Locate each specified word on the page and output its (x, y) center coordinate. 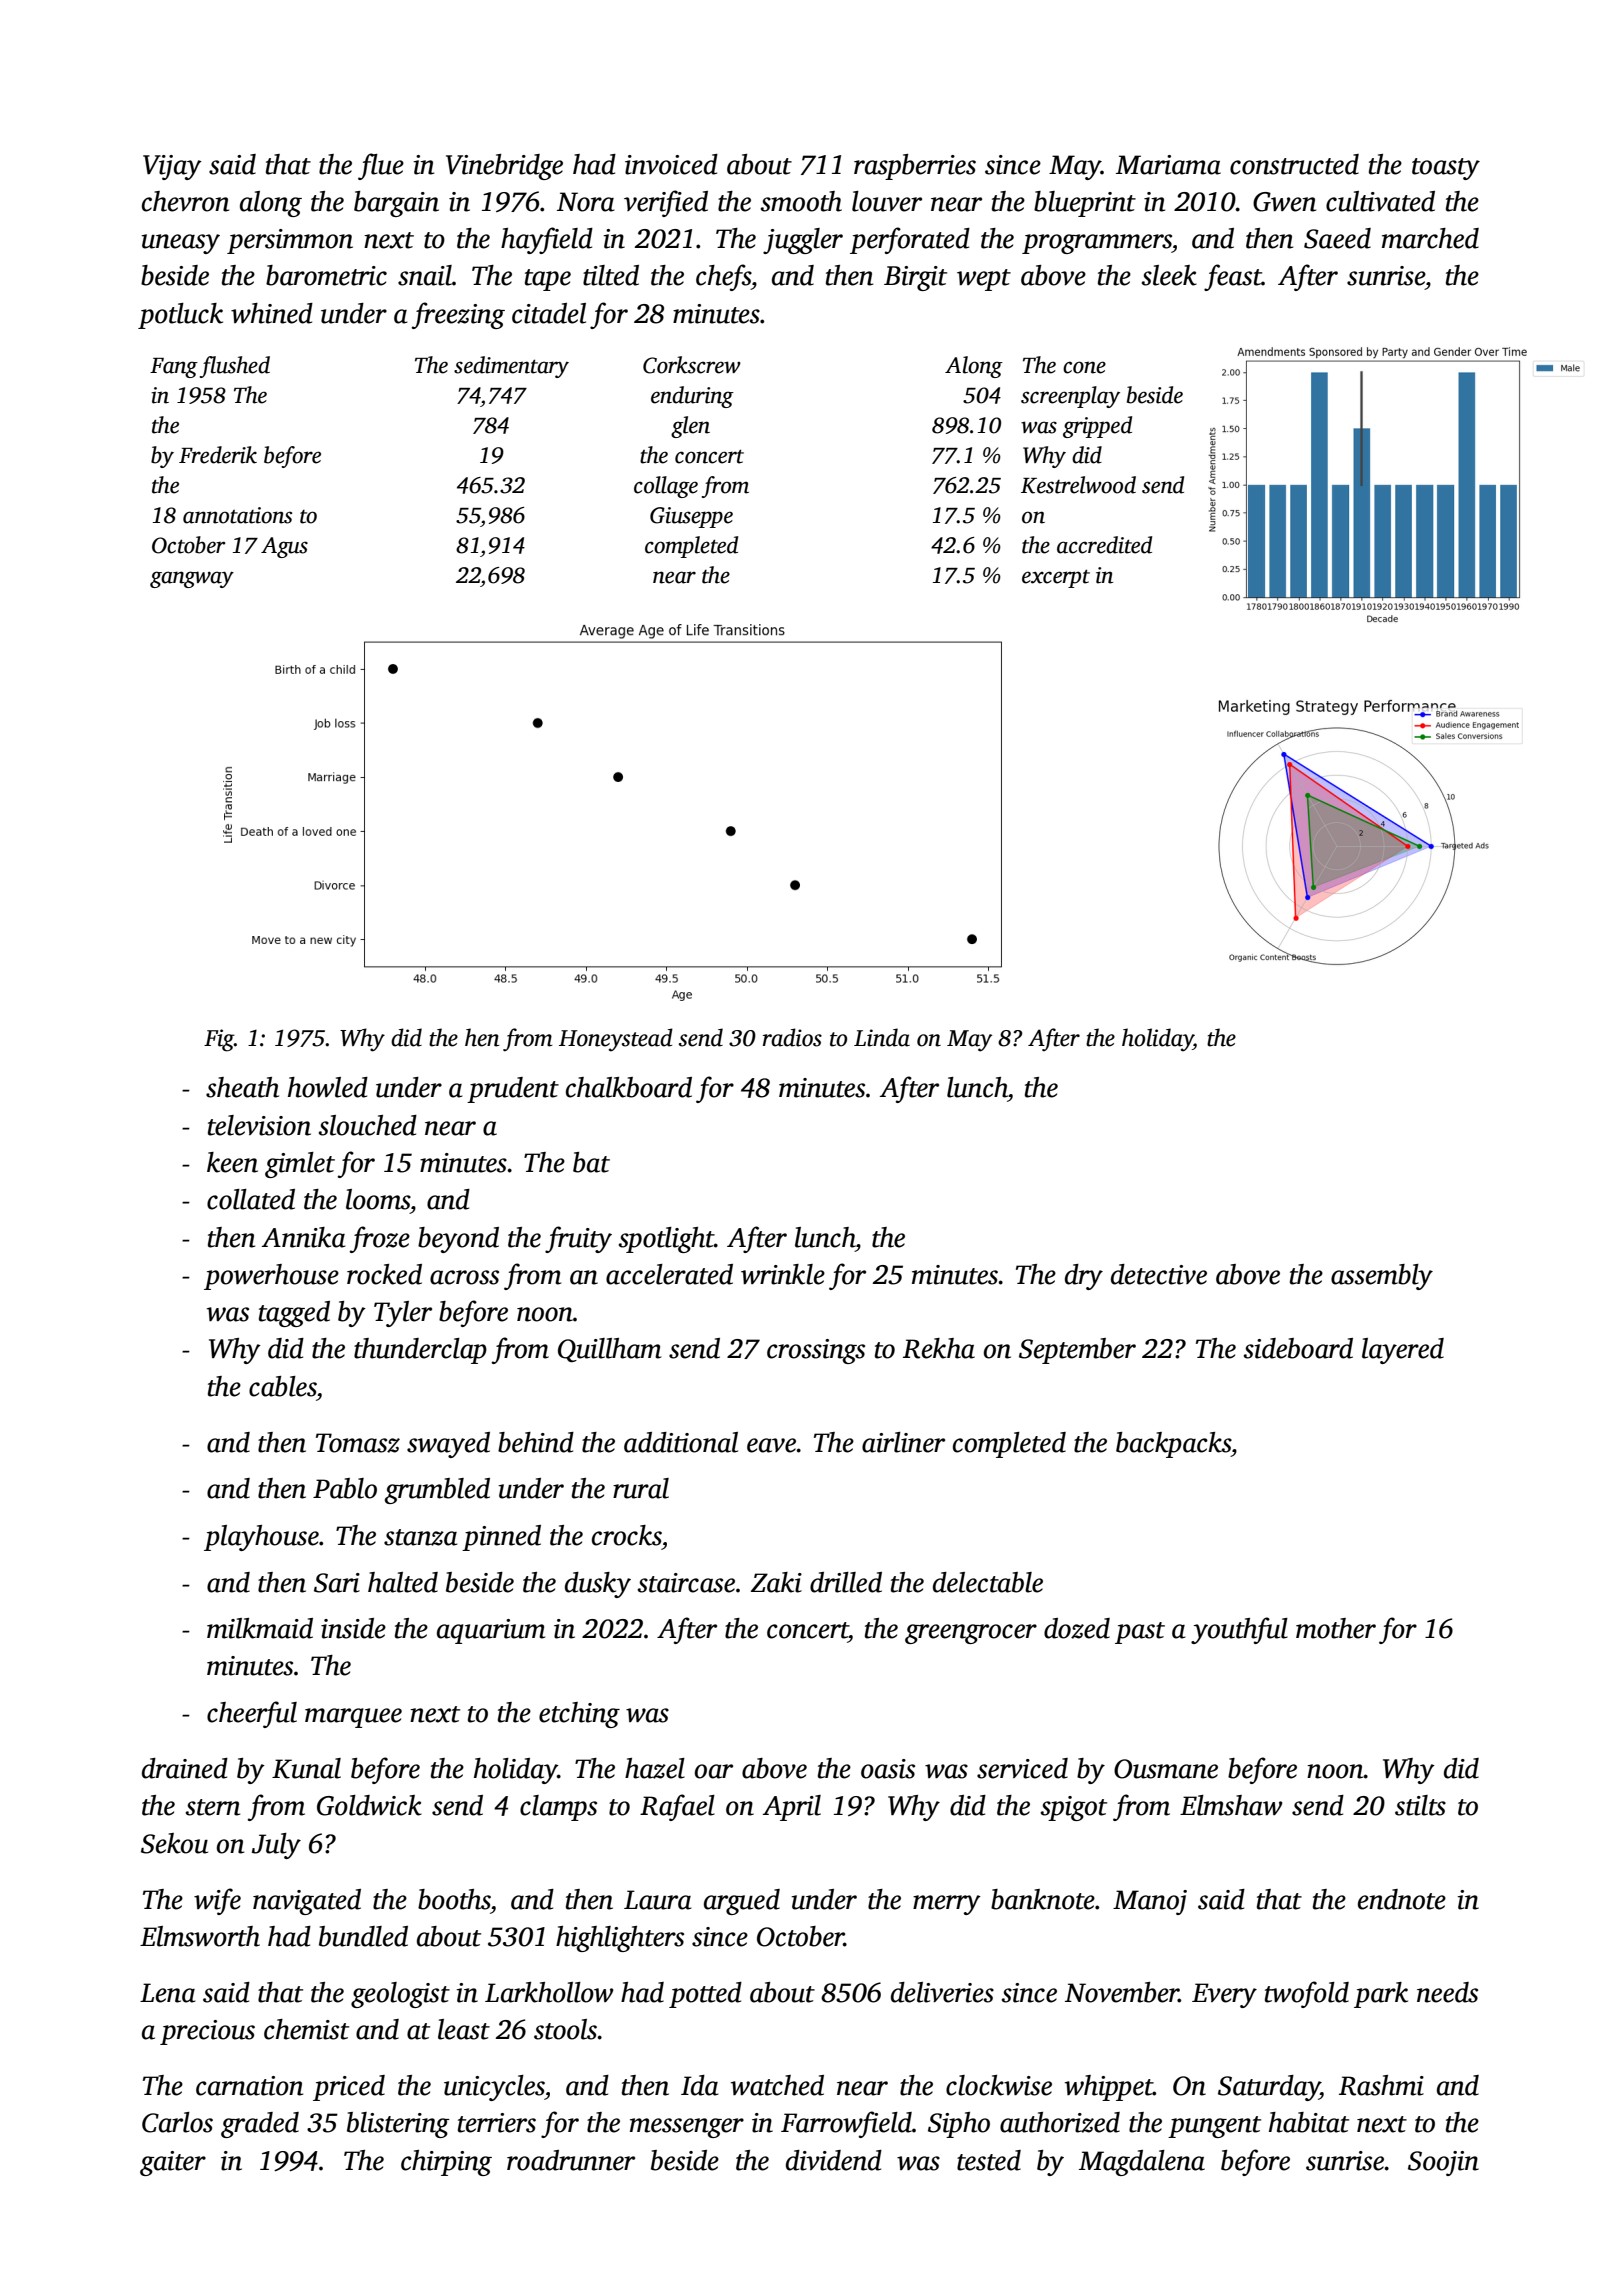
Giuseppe (691, 517)
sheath (242, 1087)
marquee (353, 1718)
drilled (846, 1582)
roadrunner (571, 2160)
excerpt (1056, 579)
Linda (882, 1037)
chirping (446, 2163)
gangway (192, 579)
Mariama (1168, 165)
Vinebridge (504, 167)
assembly (1382, 1277)
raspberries (915, 167)
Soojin (1443, 2163)
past (1140, 1633)
